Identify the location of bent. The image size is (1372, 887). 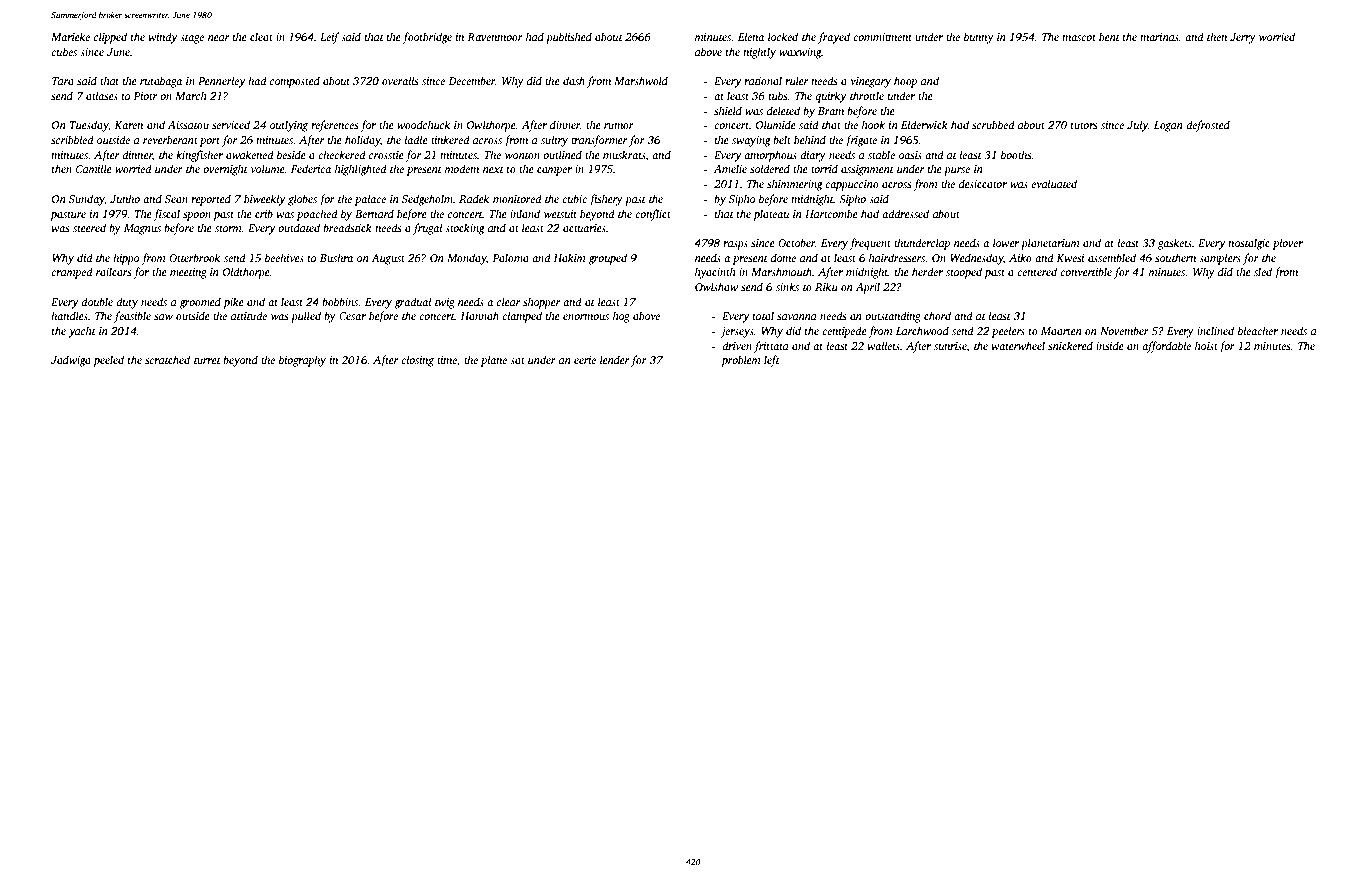
(1109, 36).
